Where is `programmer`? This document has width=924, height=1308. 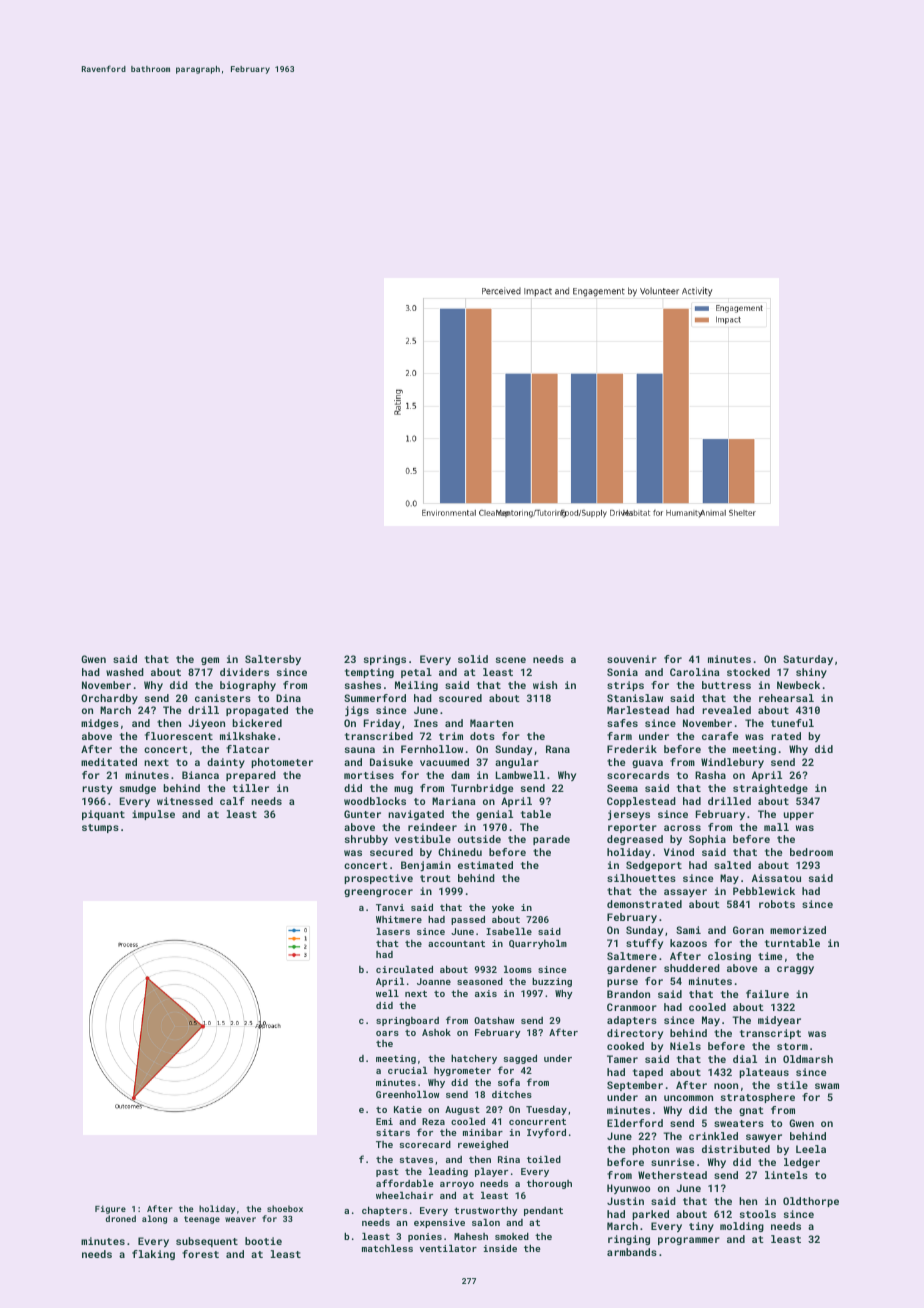
programmer is located at coordinates (689, 1241).
